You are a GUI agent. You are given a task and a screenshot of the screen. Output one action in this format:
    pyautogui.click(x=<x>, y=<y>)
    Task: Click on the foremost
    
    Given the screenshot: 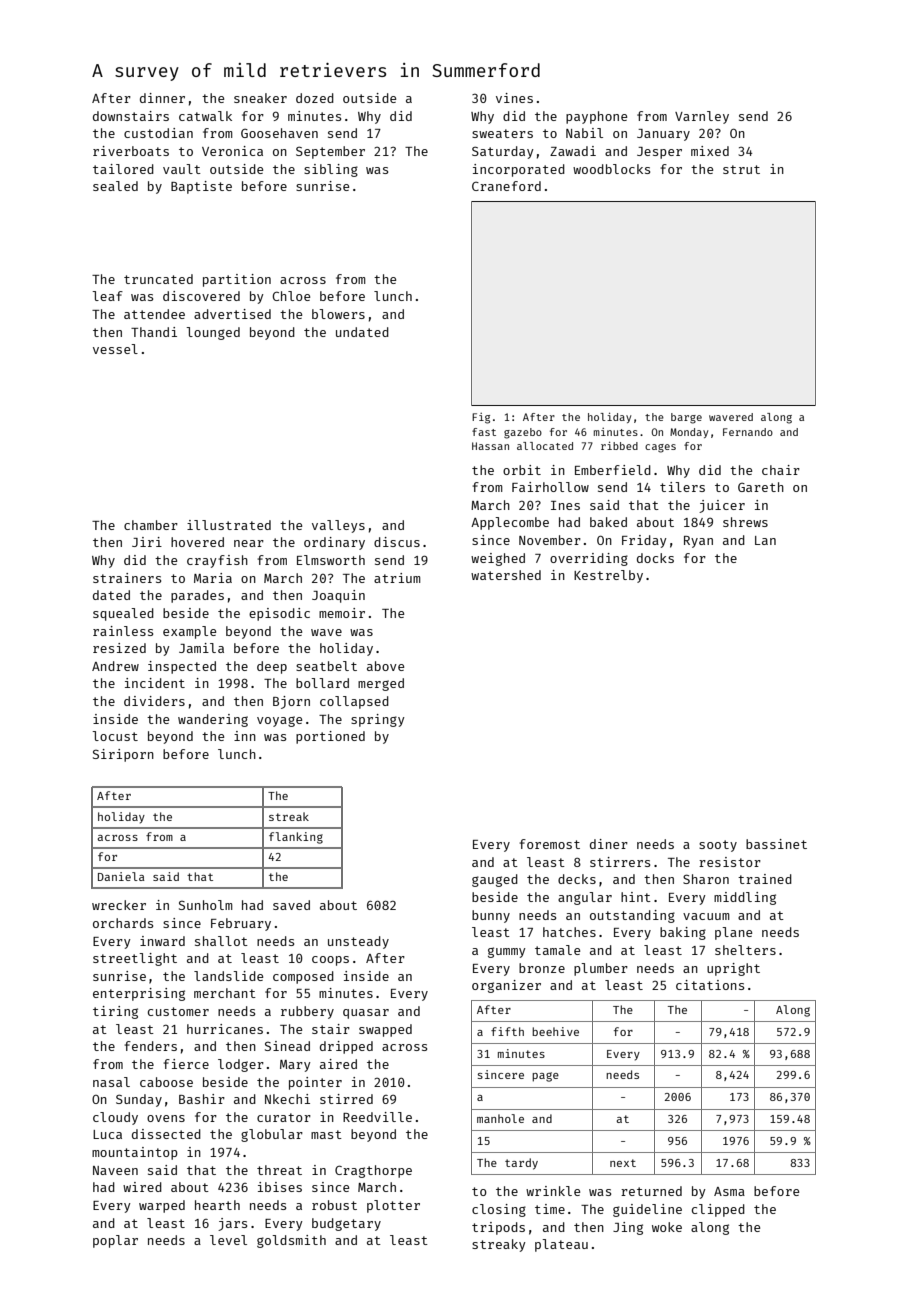 What is the action you would take?
    pyautogui.click(x=549, y=844)
